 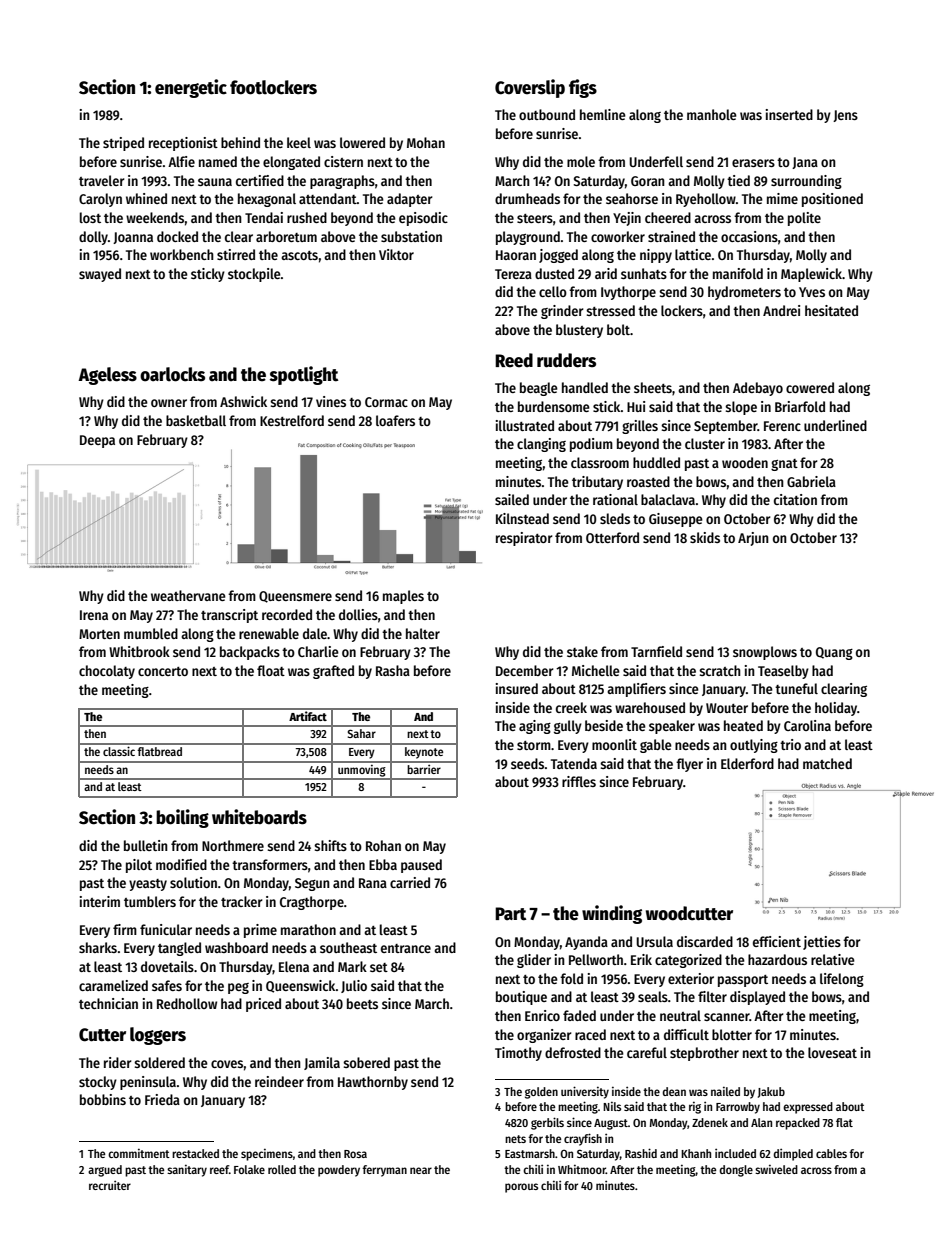 I want to click on chocolaty, so click(x=107, y=672).
